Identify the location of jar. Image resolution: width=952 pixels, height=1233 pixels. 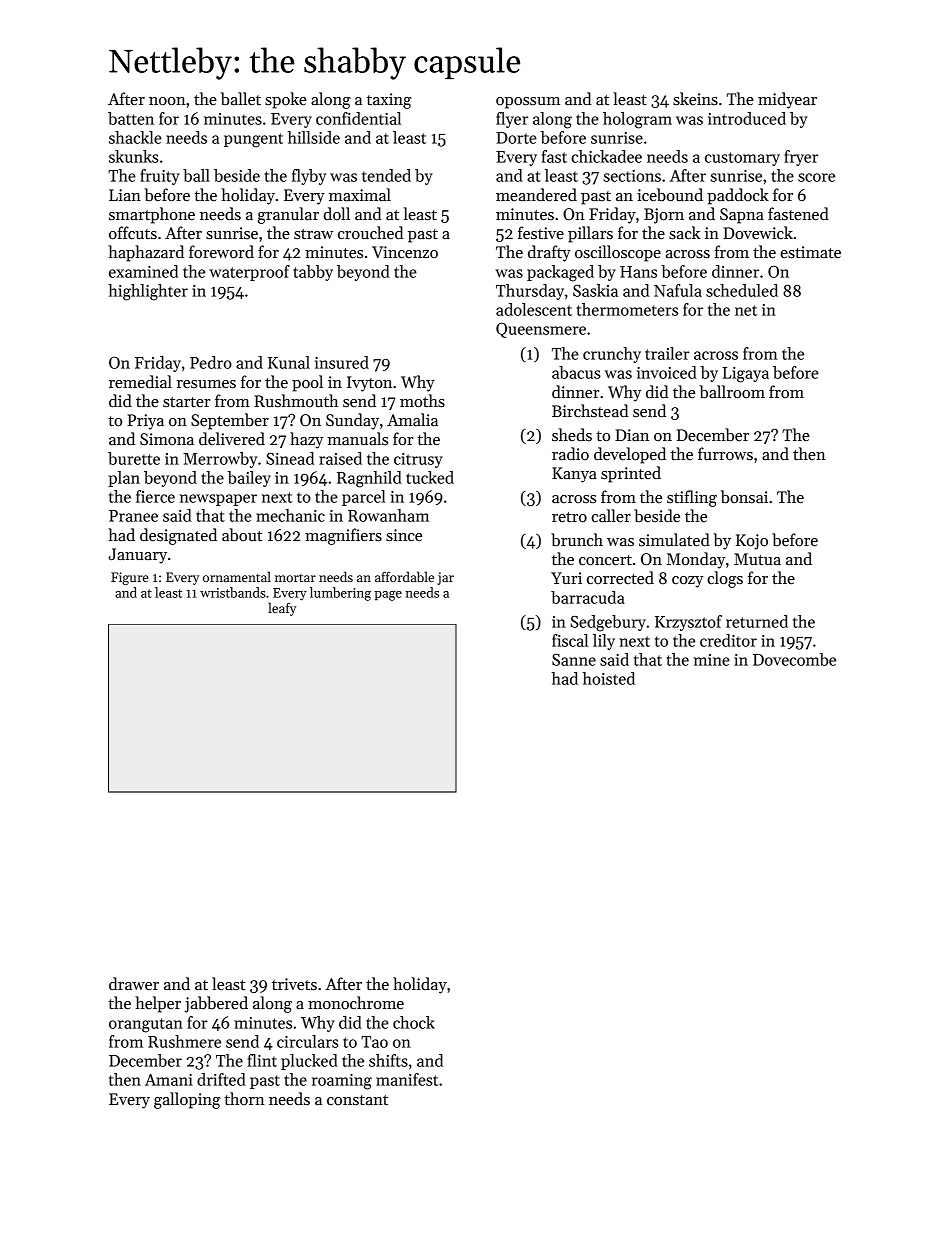
(445, 578).
